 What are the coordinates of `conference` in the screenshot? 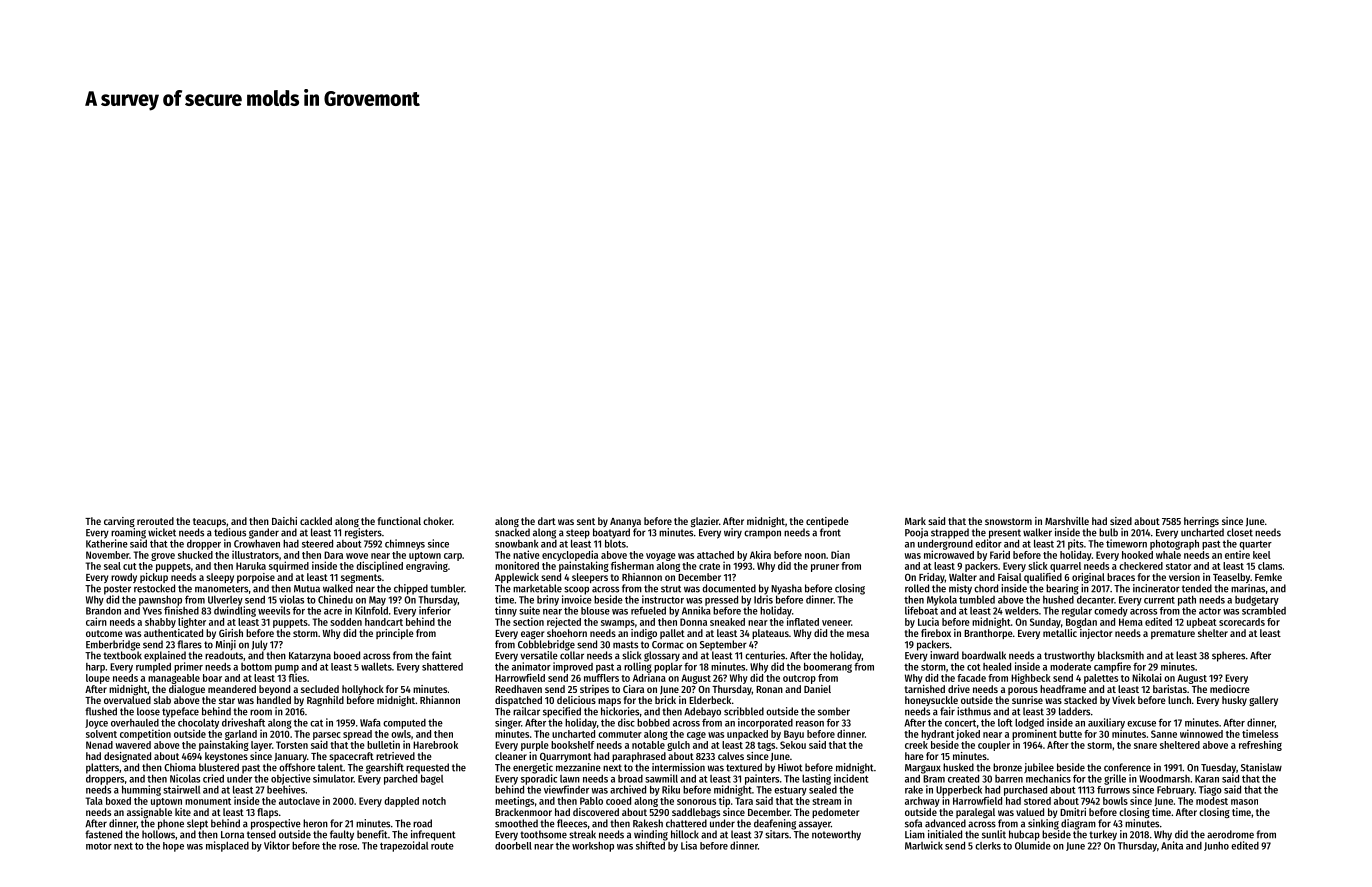 It's located at (1127, 767).
